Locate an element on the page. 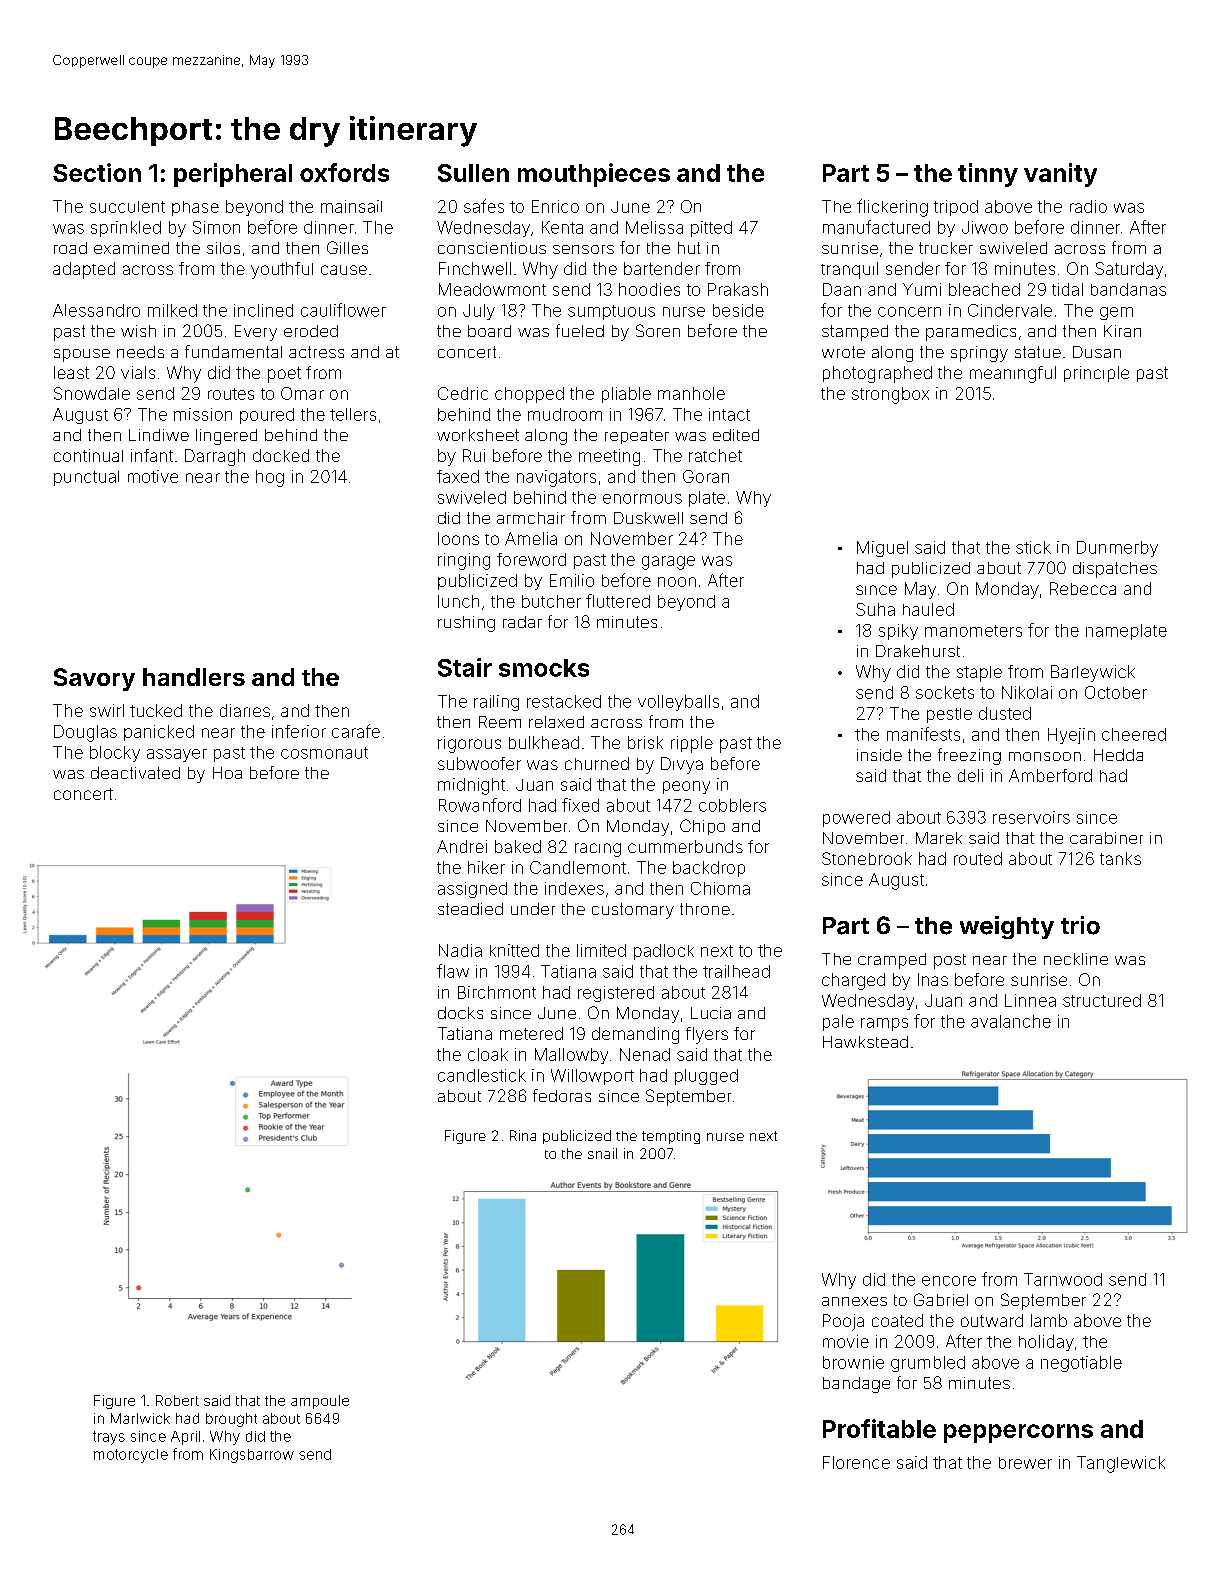 This document has width=1221, height=1580. deactivated is located at coordinates (135, 773).
